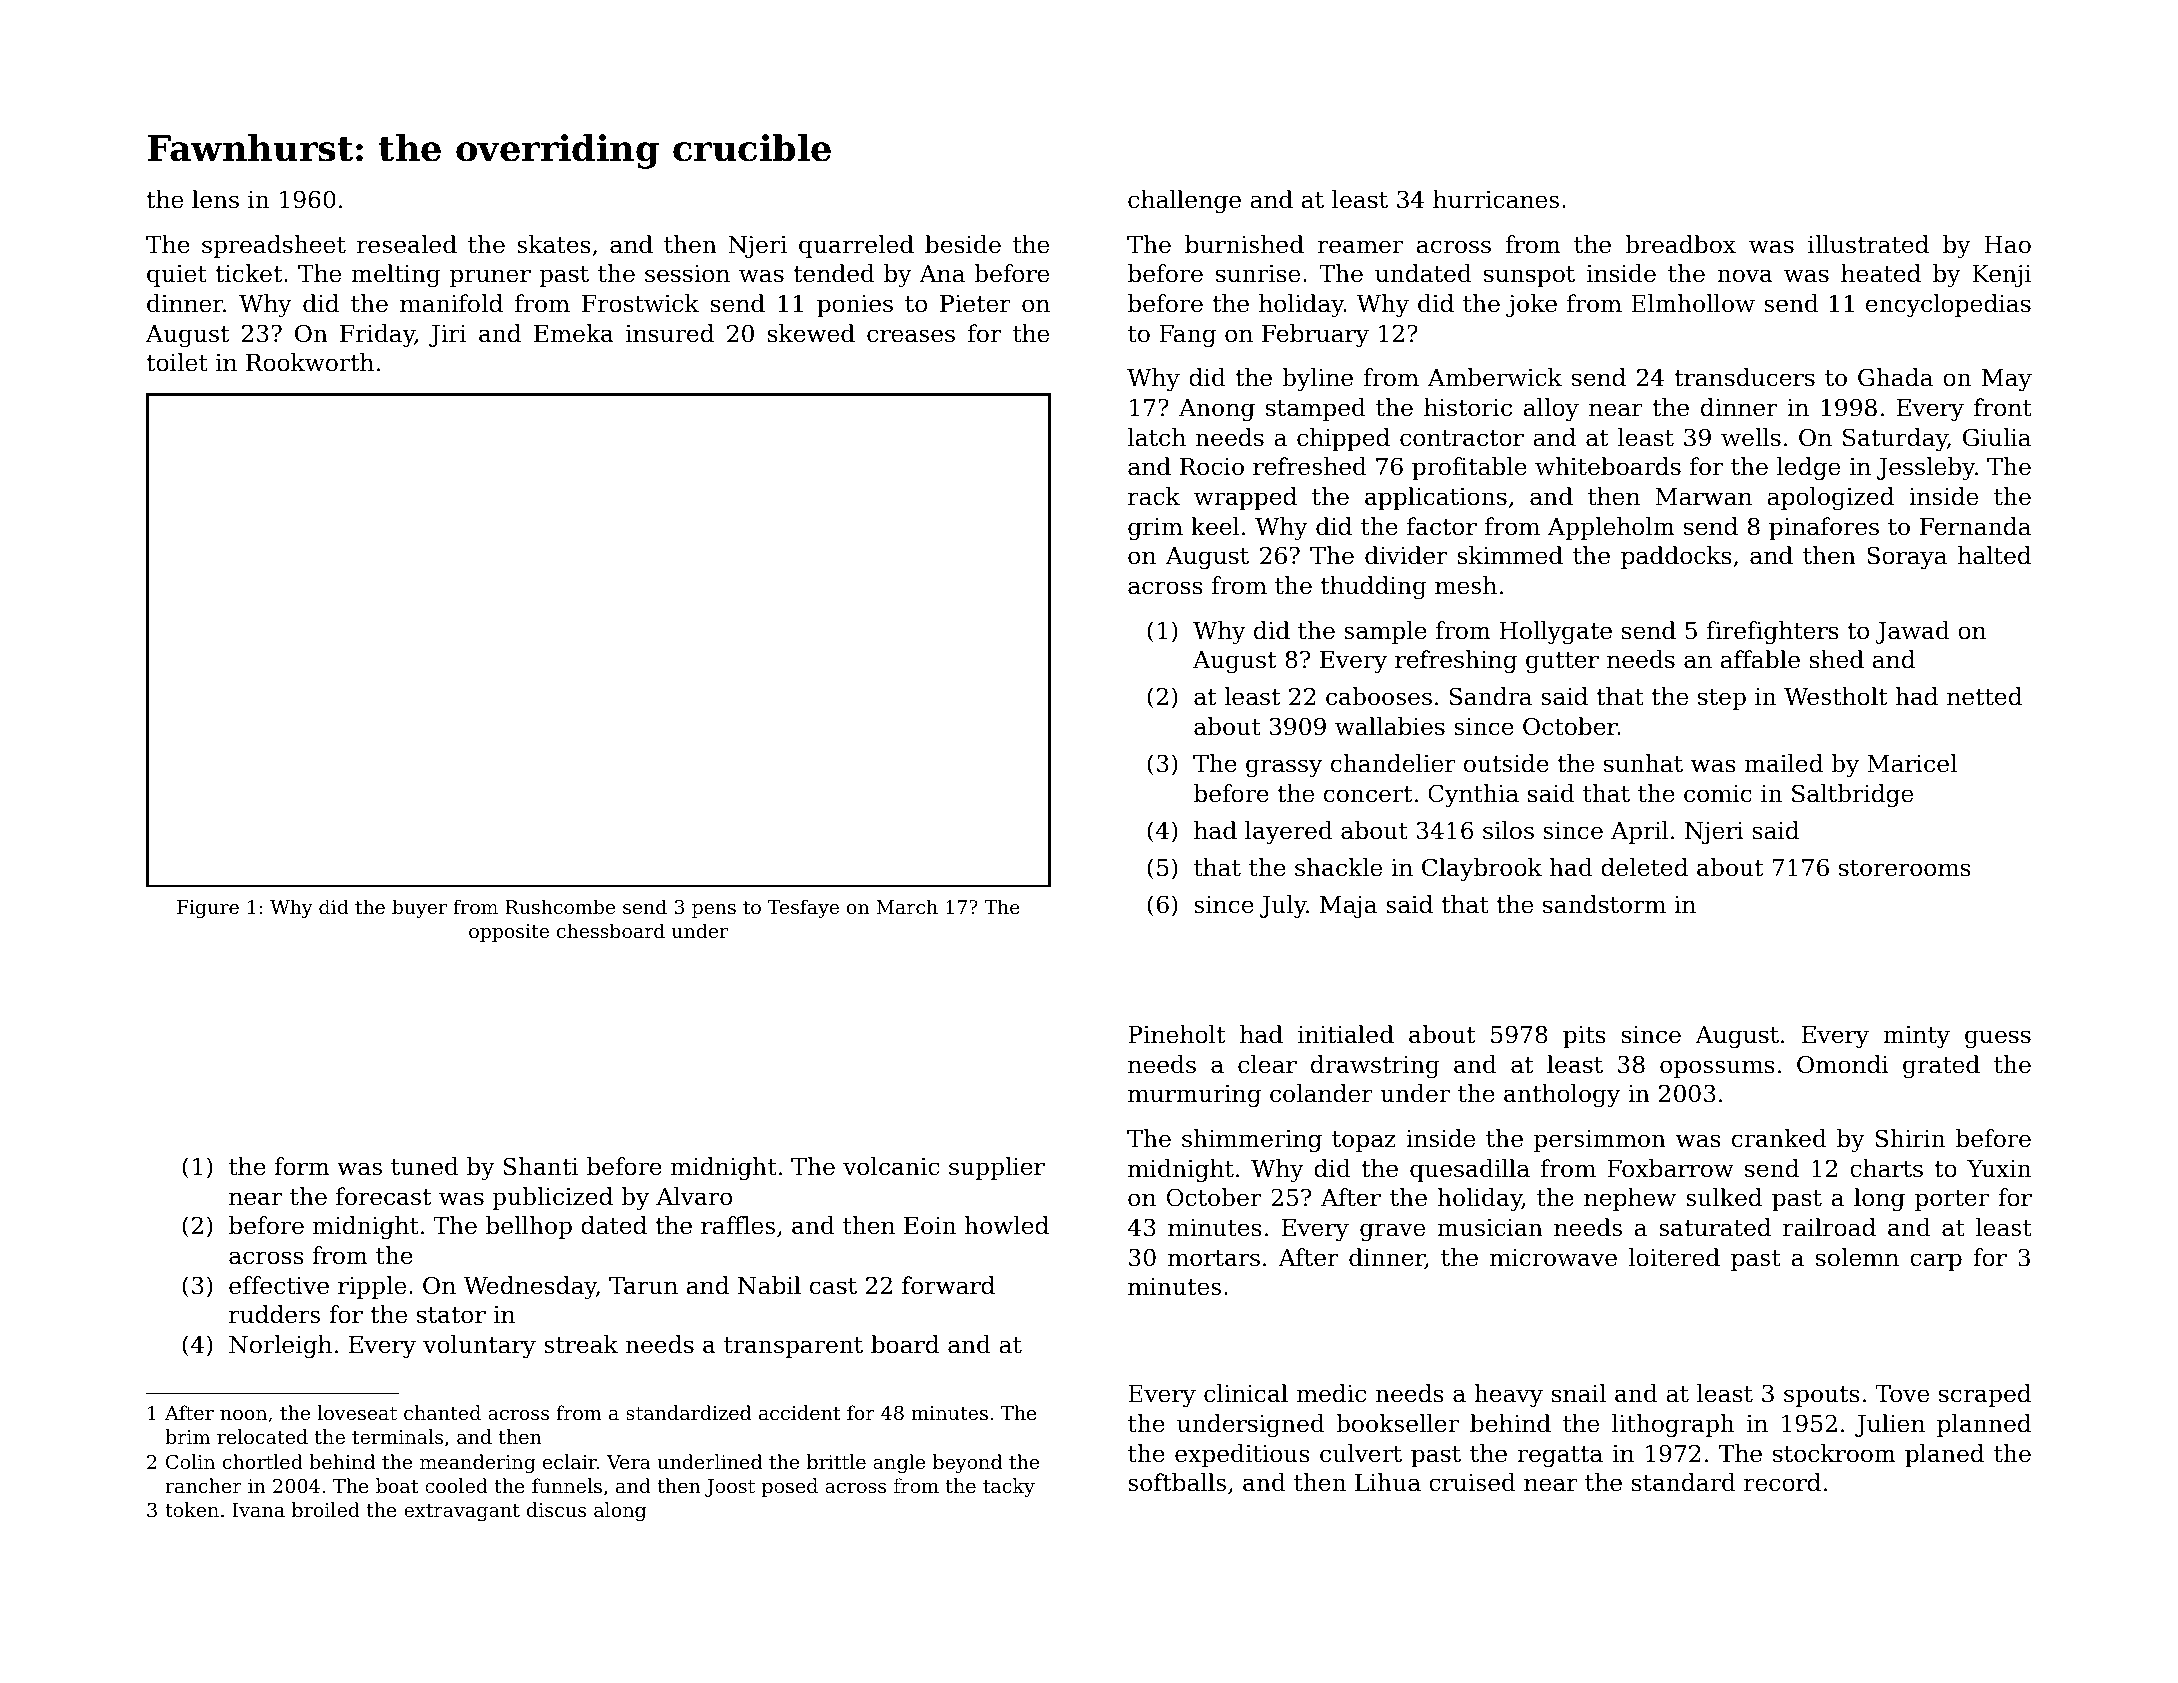  Describe the element at coordinates (1779, 1138) in the screenshot. I see `cranked` at that location.
